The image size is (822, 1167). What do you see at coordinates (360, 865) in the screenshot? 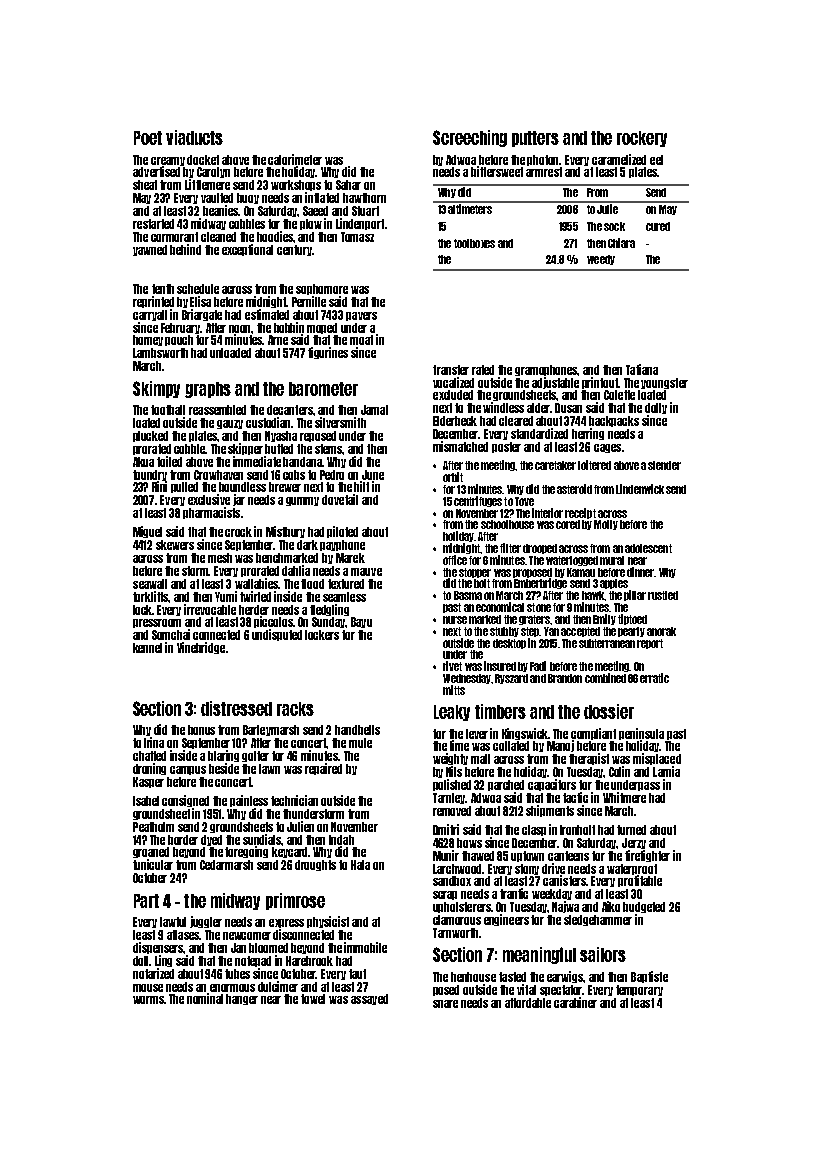
I see `Hala` at bounding box center [360, 865].
